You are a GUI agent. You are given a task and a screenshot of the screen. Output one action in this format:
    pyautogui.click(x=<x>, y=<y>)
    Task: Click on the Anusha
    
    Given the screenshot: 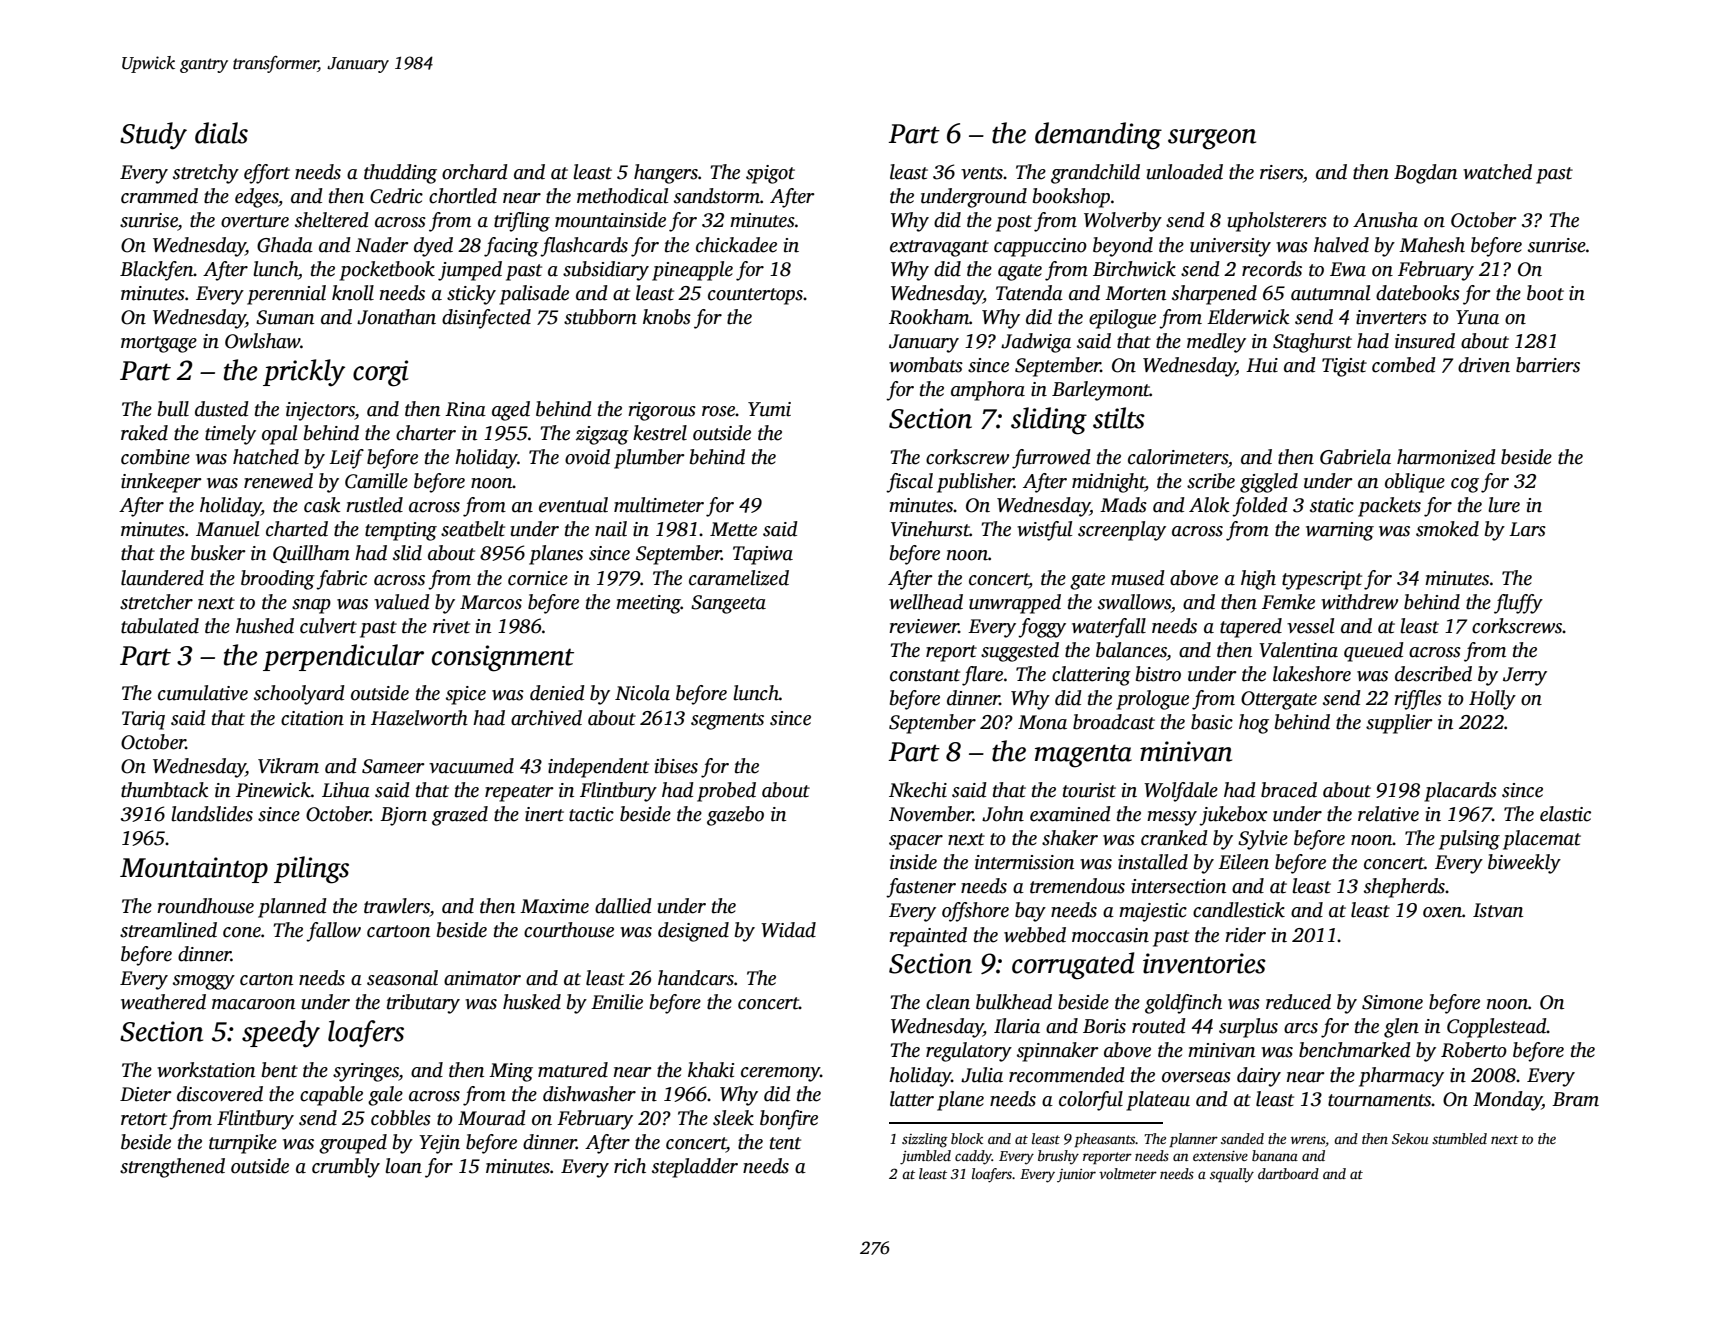 What is the action you would take?
    pyautogui.click(x=1385, y=220)
